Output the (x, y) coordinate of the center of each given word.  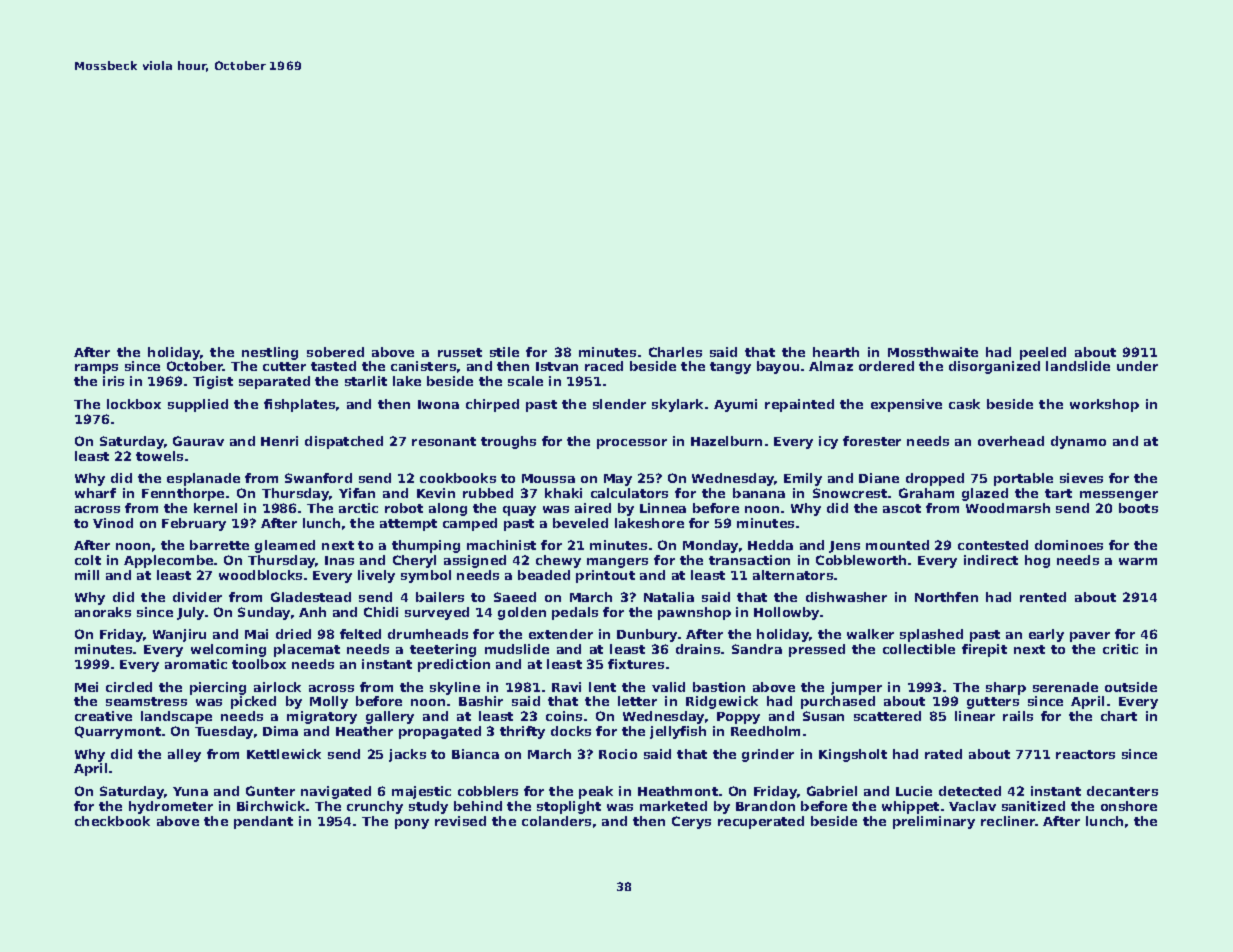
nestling (270, 353)
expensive (906, 405)
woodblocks (260, 575)
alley (184, 755)
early (1046, 635)
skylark (677, 405)
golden (522, 613)
